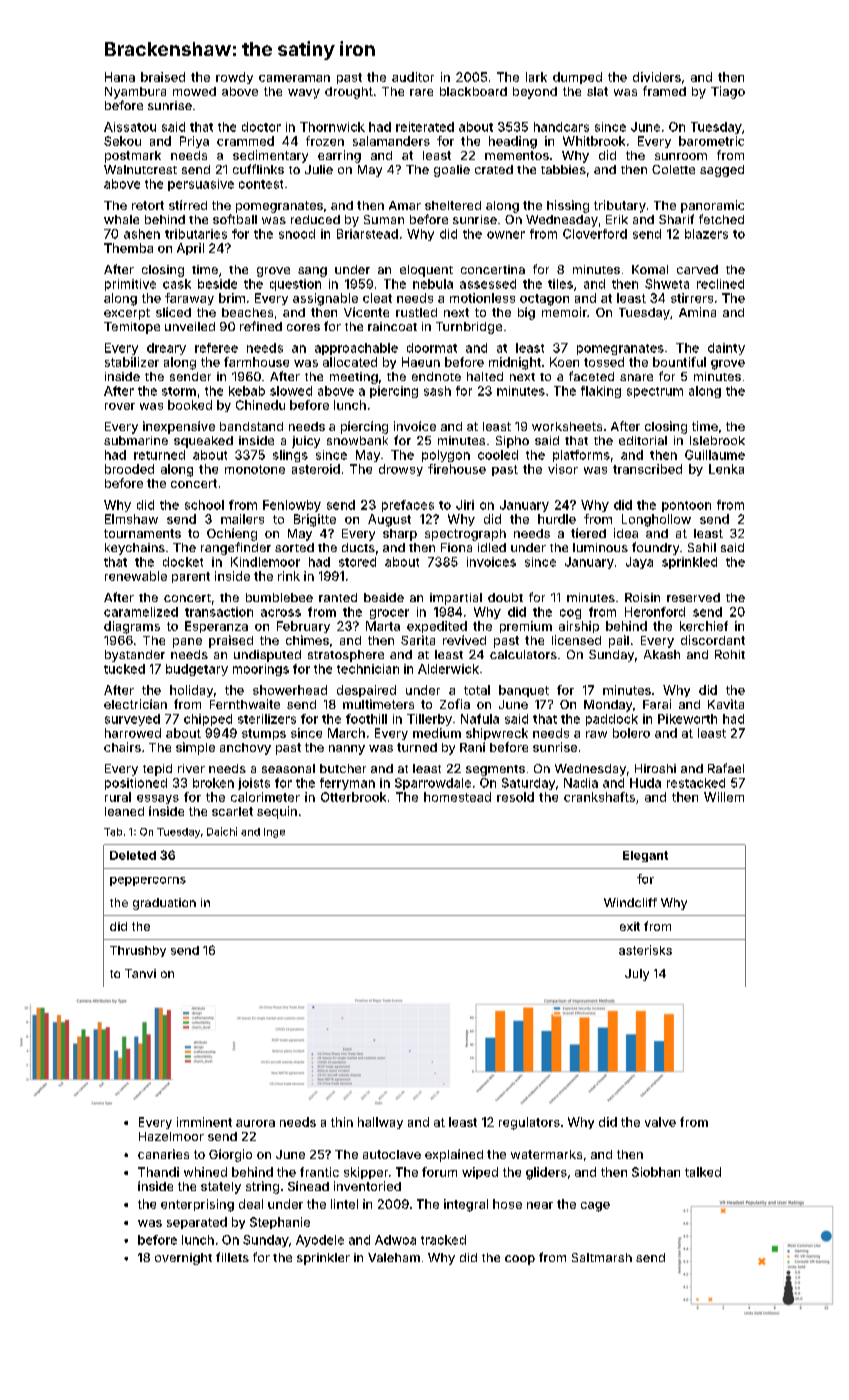 The height and width of the screenshot is (1400, 849). Describe the element at coordinates (620, 206) in the screenshot. I see `tributary` at that location.
